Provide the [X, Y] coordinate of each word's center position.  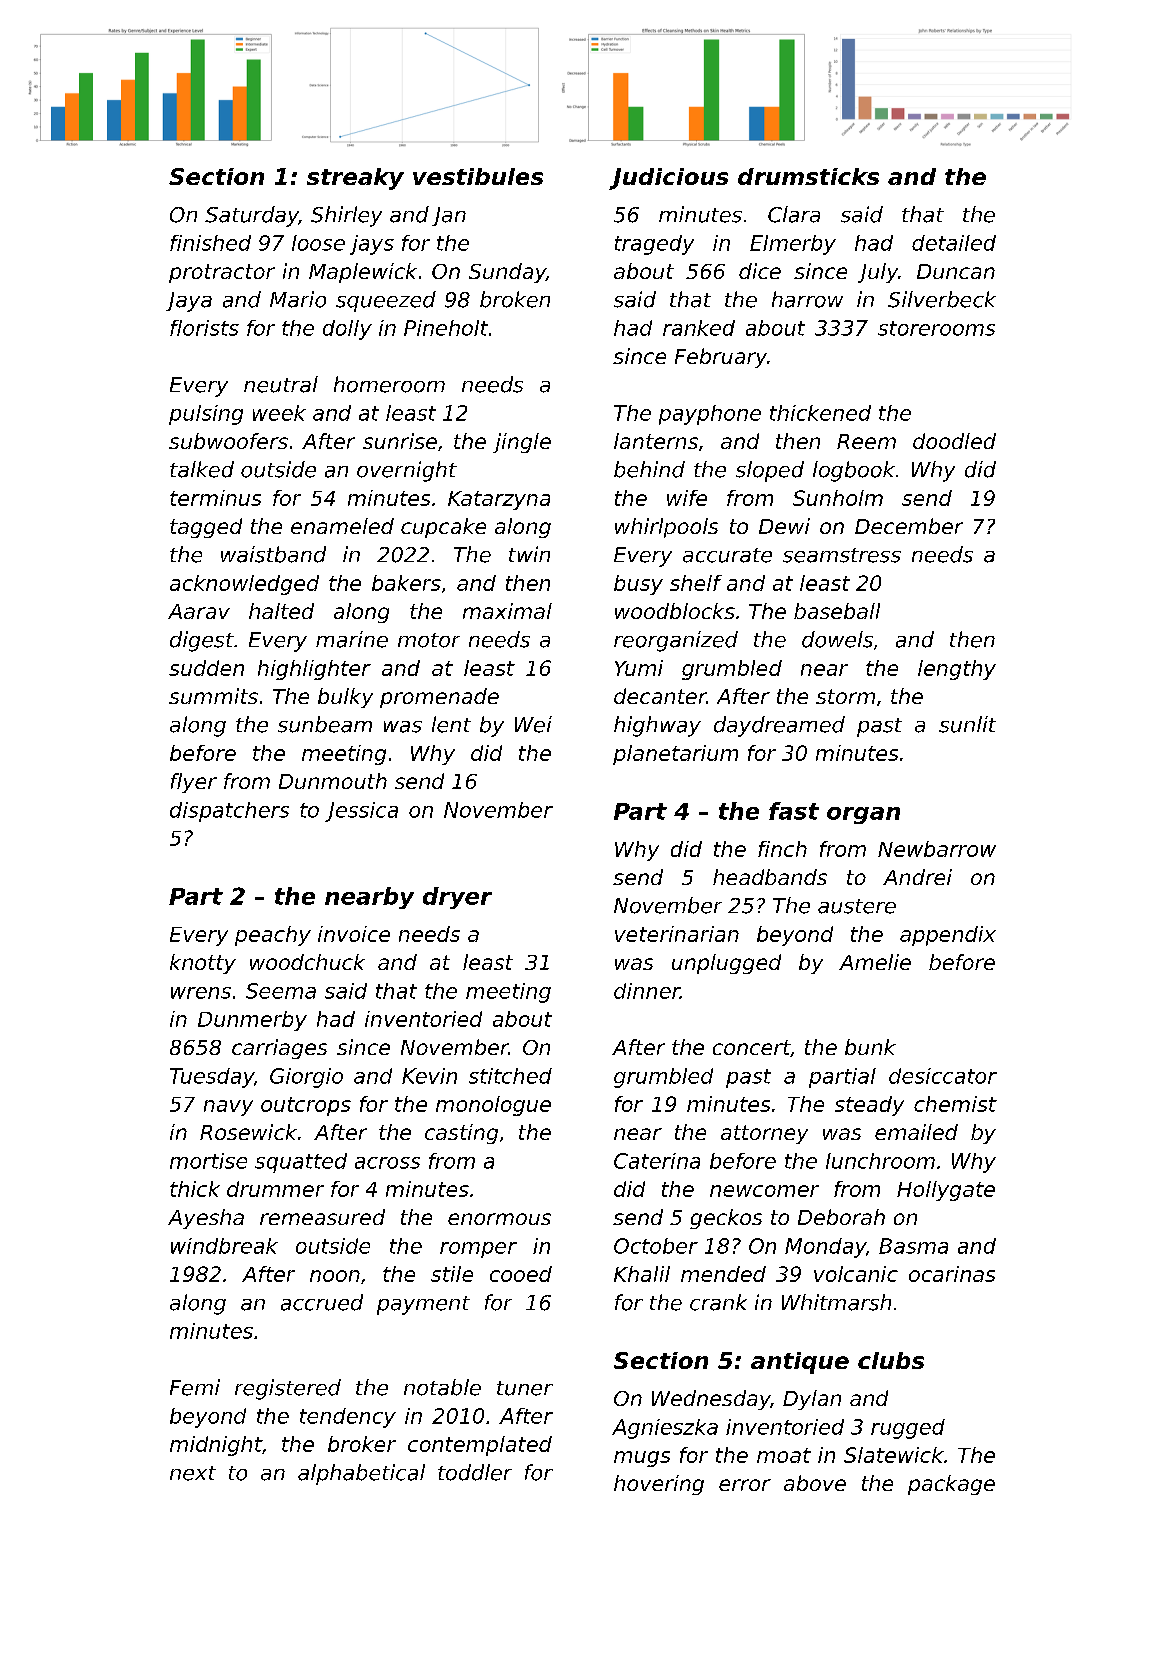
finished [210, 243]
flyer [194, 783]
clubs [891, 1360]
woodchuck [307, 962]
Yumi [639, 668]
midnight [216, 1446]
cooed [521, 1274]
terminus [215, 498]
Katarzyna [499, 500]
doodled [954, 441]
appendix [948, 936]
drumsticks [808, 176]
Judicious [668, 179]
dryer [457, 898]
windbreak [224, 1246]
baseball [837, 611]
